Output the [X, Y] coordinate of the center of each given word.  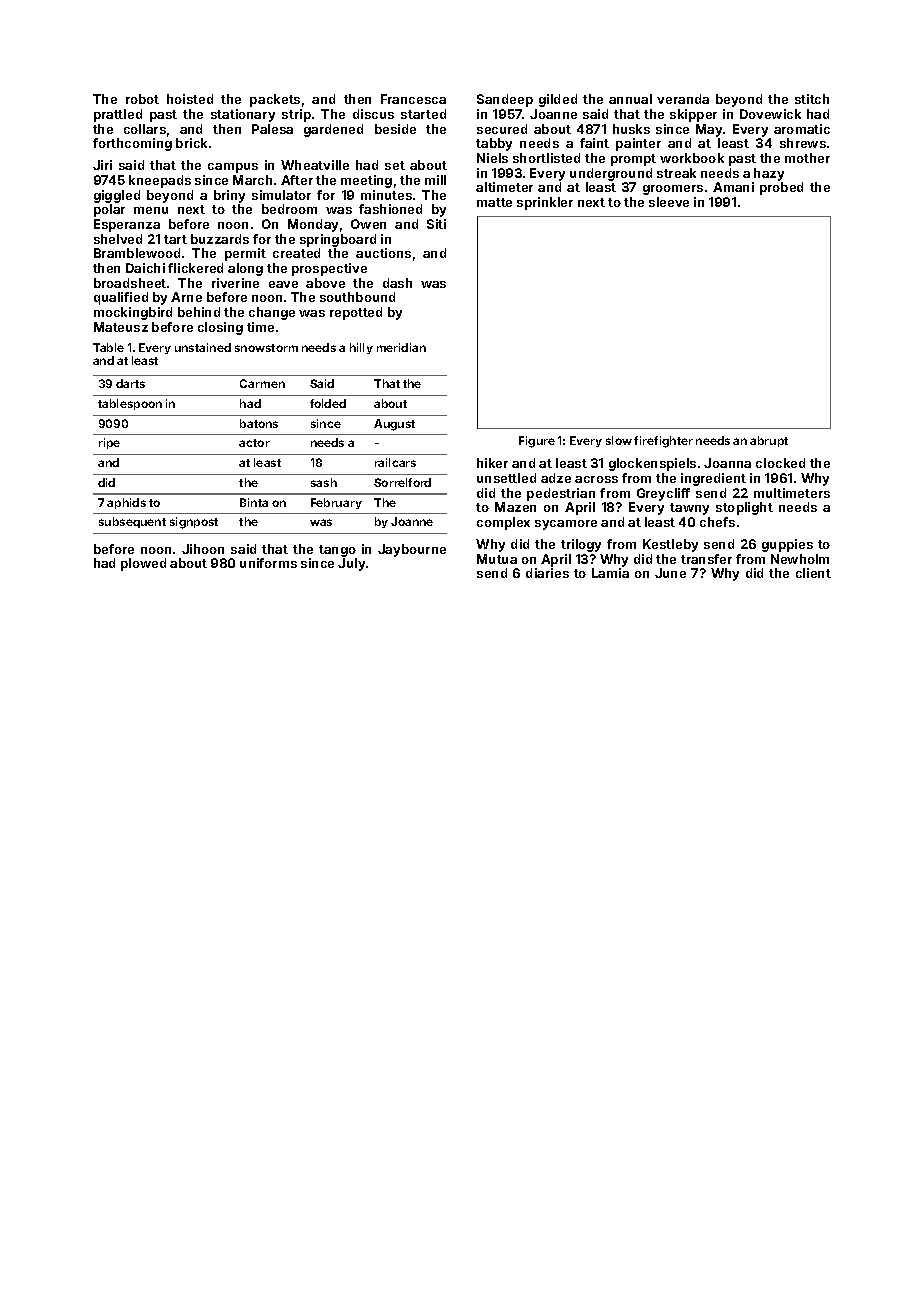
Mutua [497, 559]
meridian [401, 347]
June [670, 573]
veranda [683, 99]
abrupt [769, 441]
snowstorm [266, 348]
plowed [143, 564]
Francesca [413, 99]
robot [142, 99]
